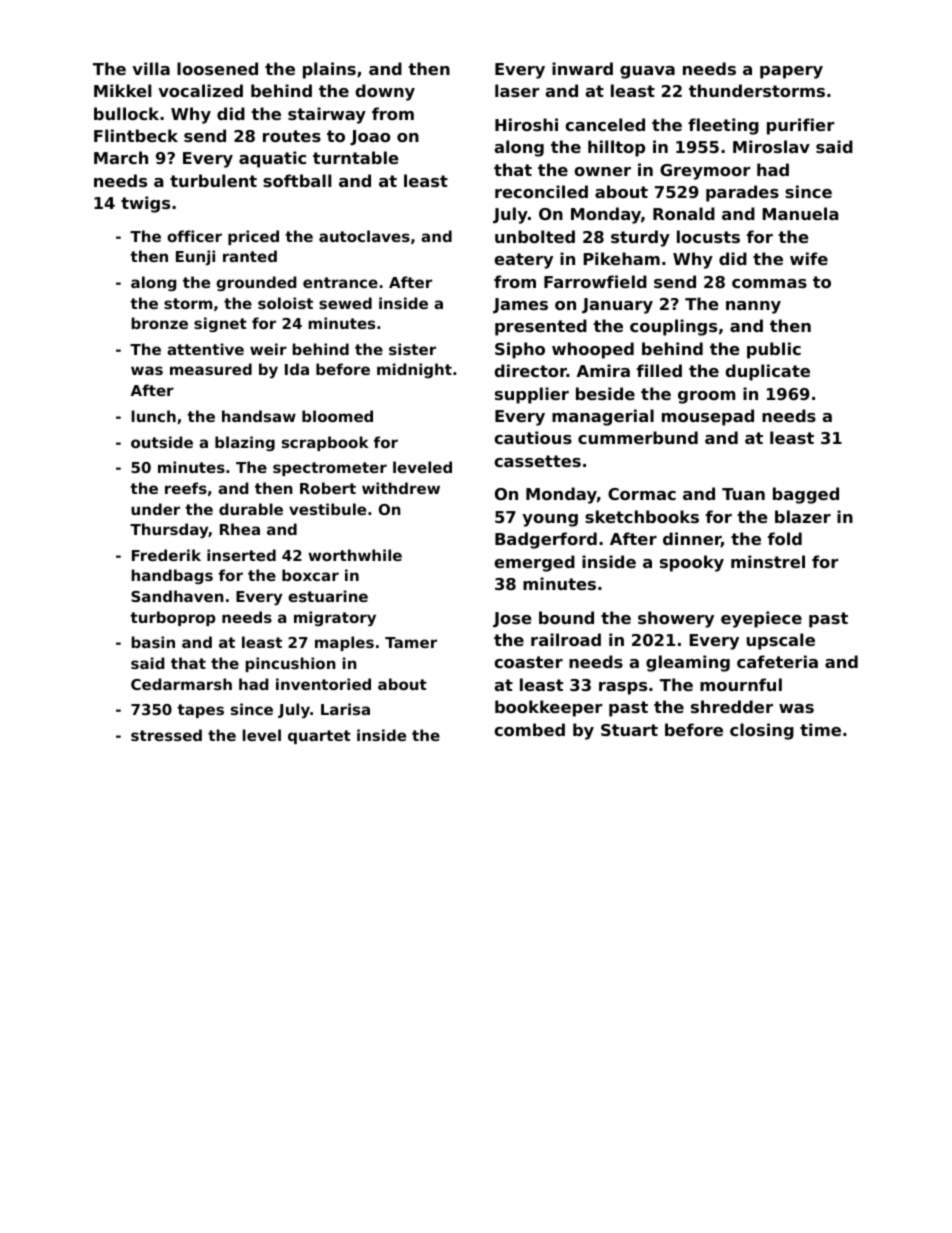 The image size is (952, 1233). I want to click on bagged, so click(806, 495).
